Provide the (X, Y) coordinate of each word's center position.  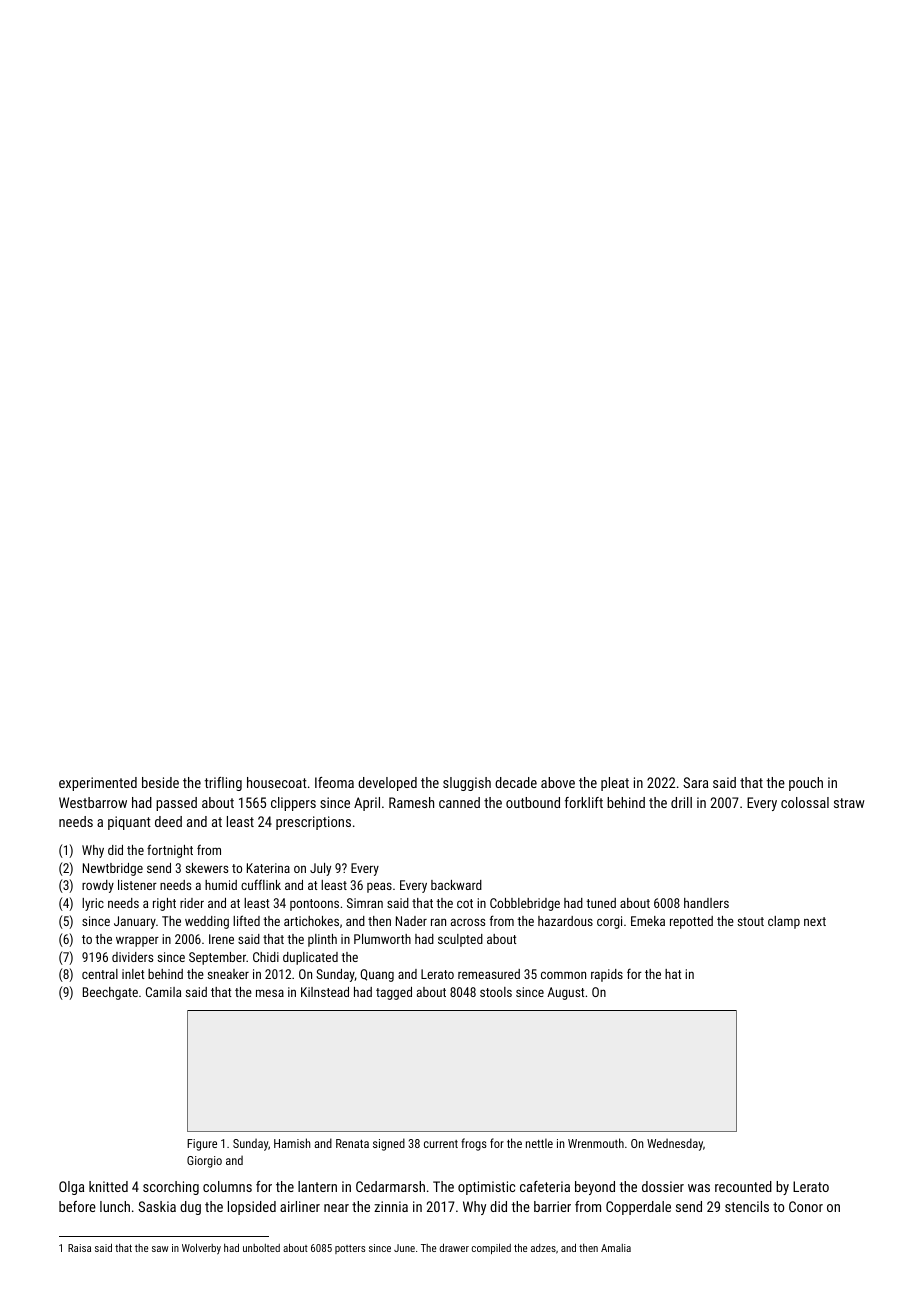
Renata (352, 1143)
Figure (202, 1145)
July (320, 869)
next (815, 921)
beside (160, 782)
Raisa (79, 1248)
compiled (491, 1248)
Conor (806, 1206)
